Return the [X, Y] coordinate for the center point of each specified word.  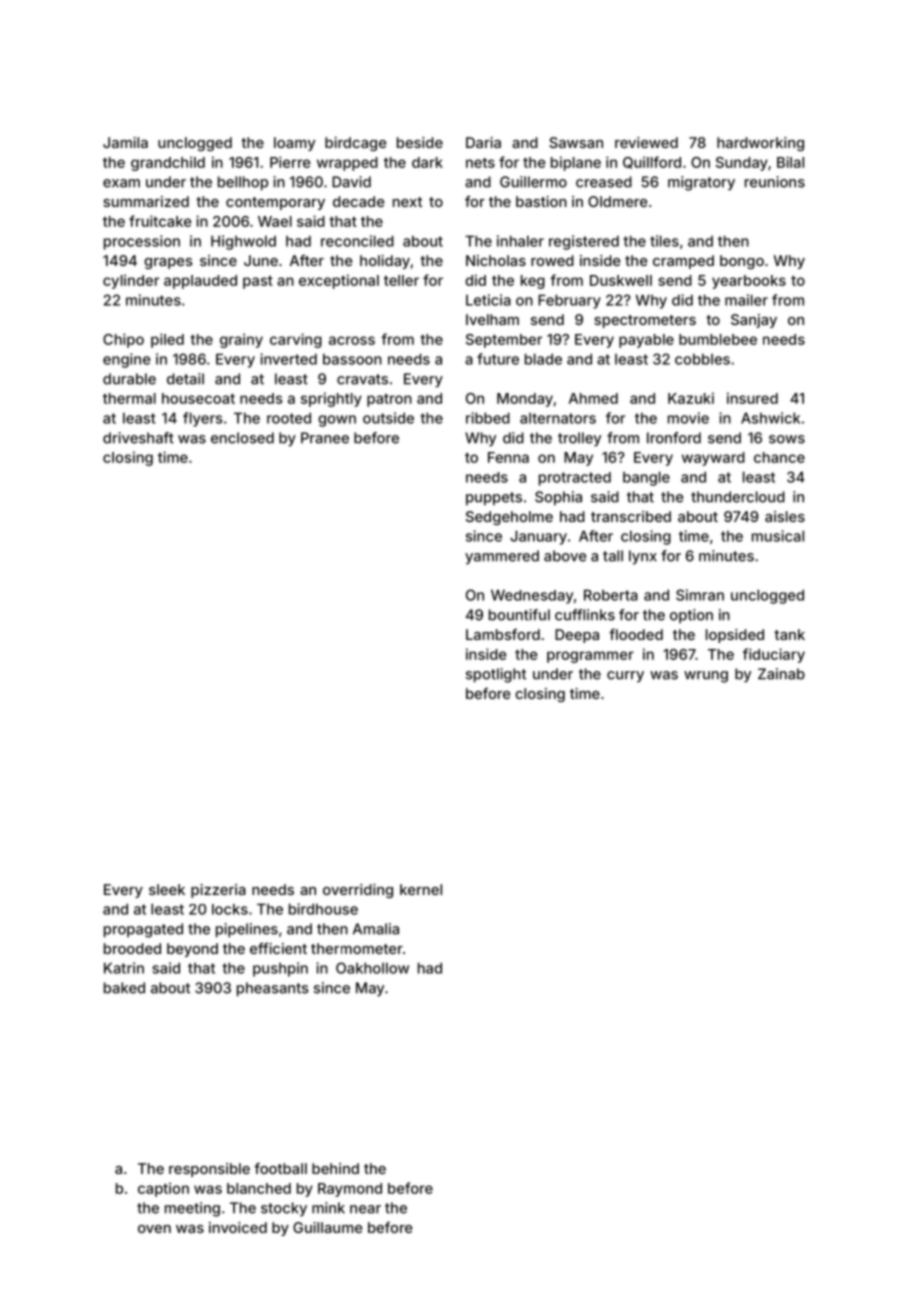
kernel [421, 889]
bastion [541, 201]
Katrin [124, 968]
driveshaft [138, 438]
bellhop [243, 183]
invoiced [238, 1227]
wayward [713, 459]
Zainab [781, 674]
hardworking [760, 144]
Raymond [350, 1190]
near [365, 1209]
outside [388, 418]
